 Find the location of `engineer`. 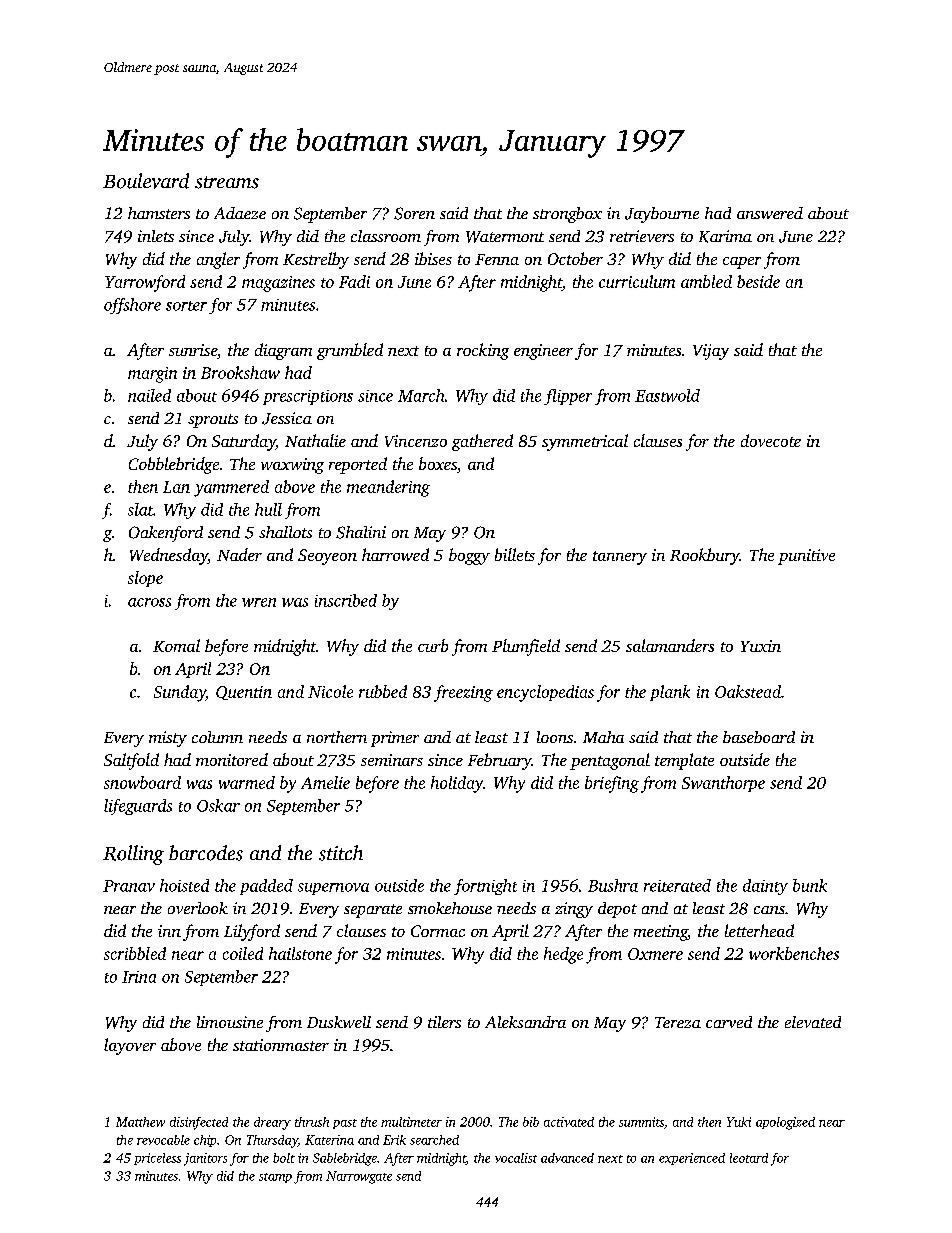

engineer is located at coordinates (543, 352).
